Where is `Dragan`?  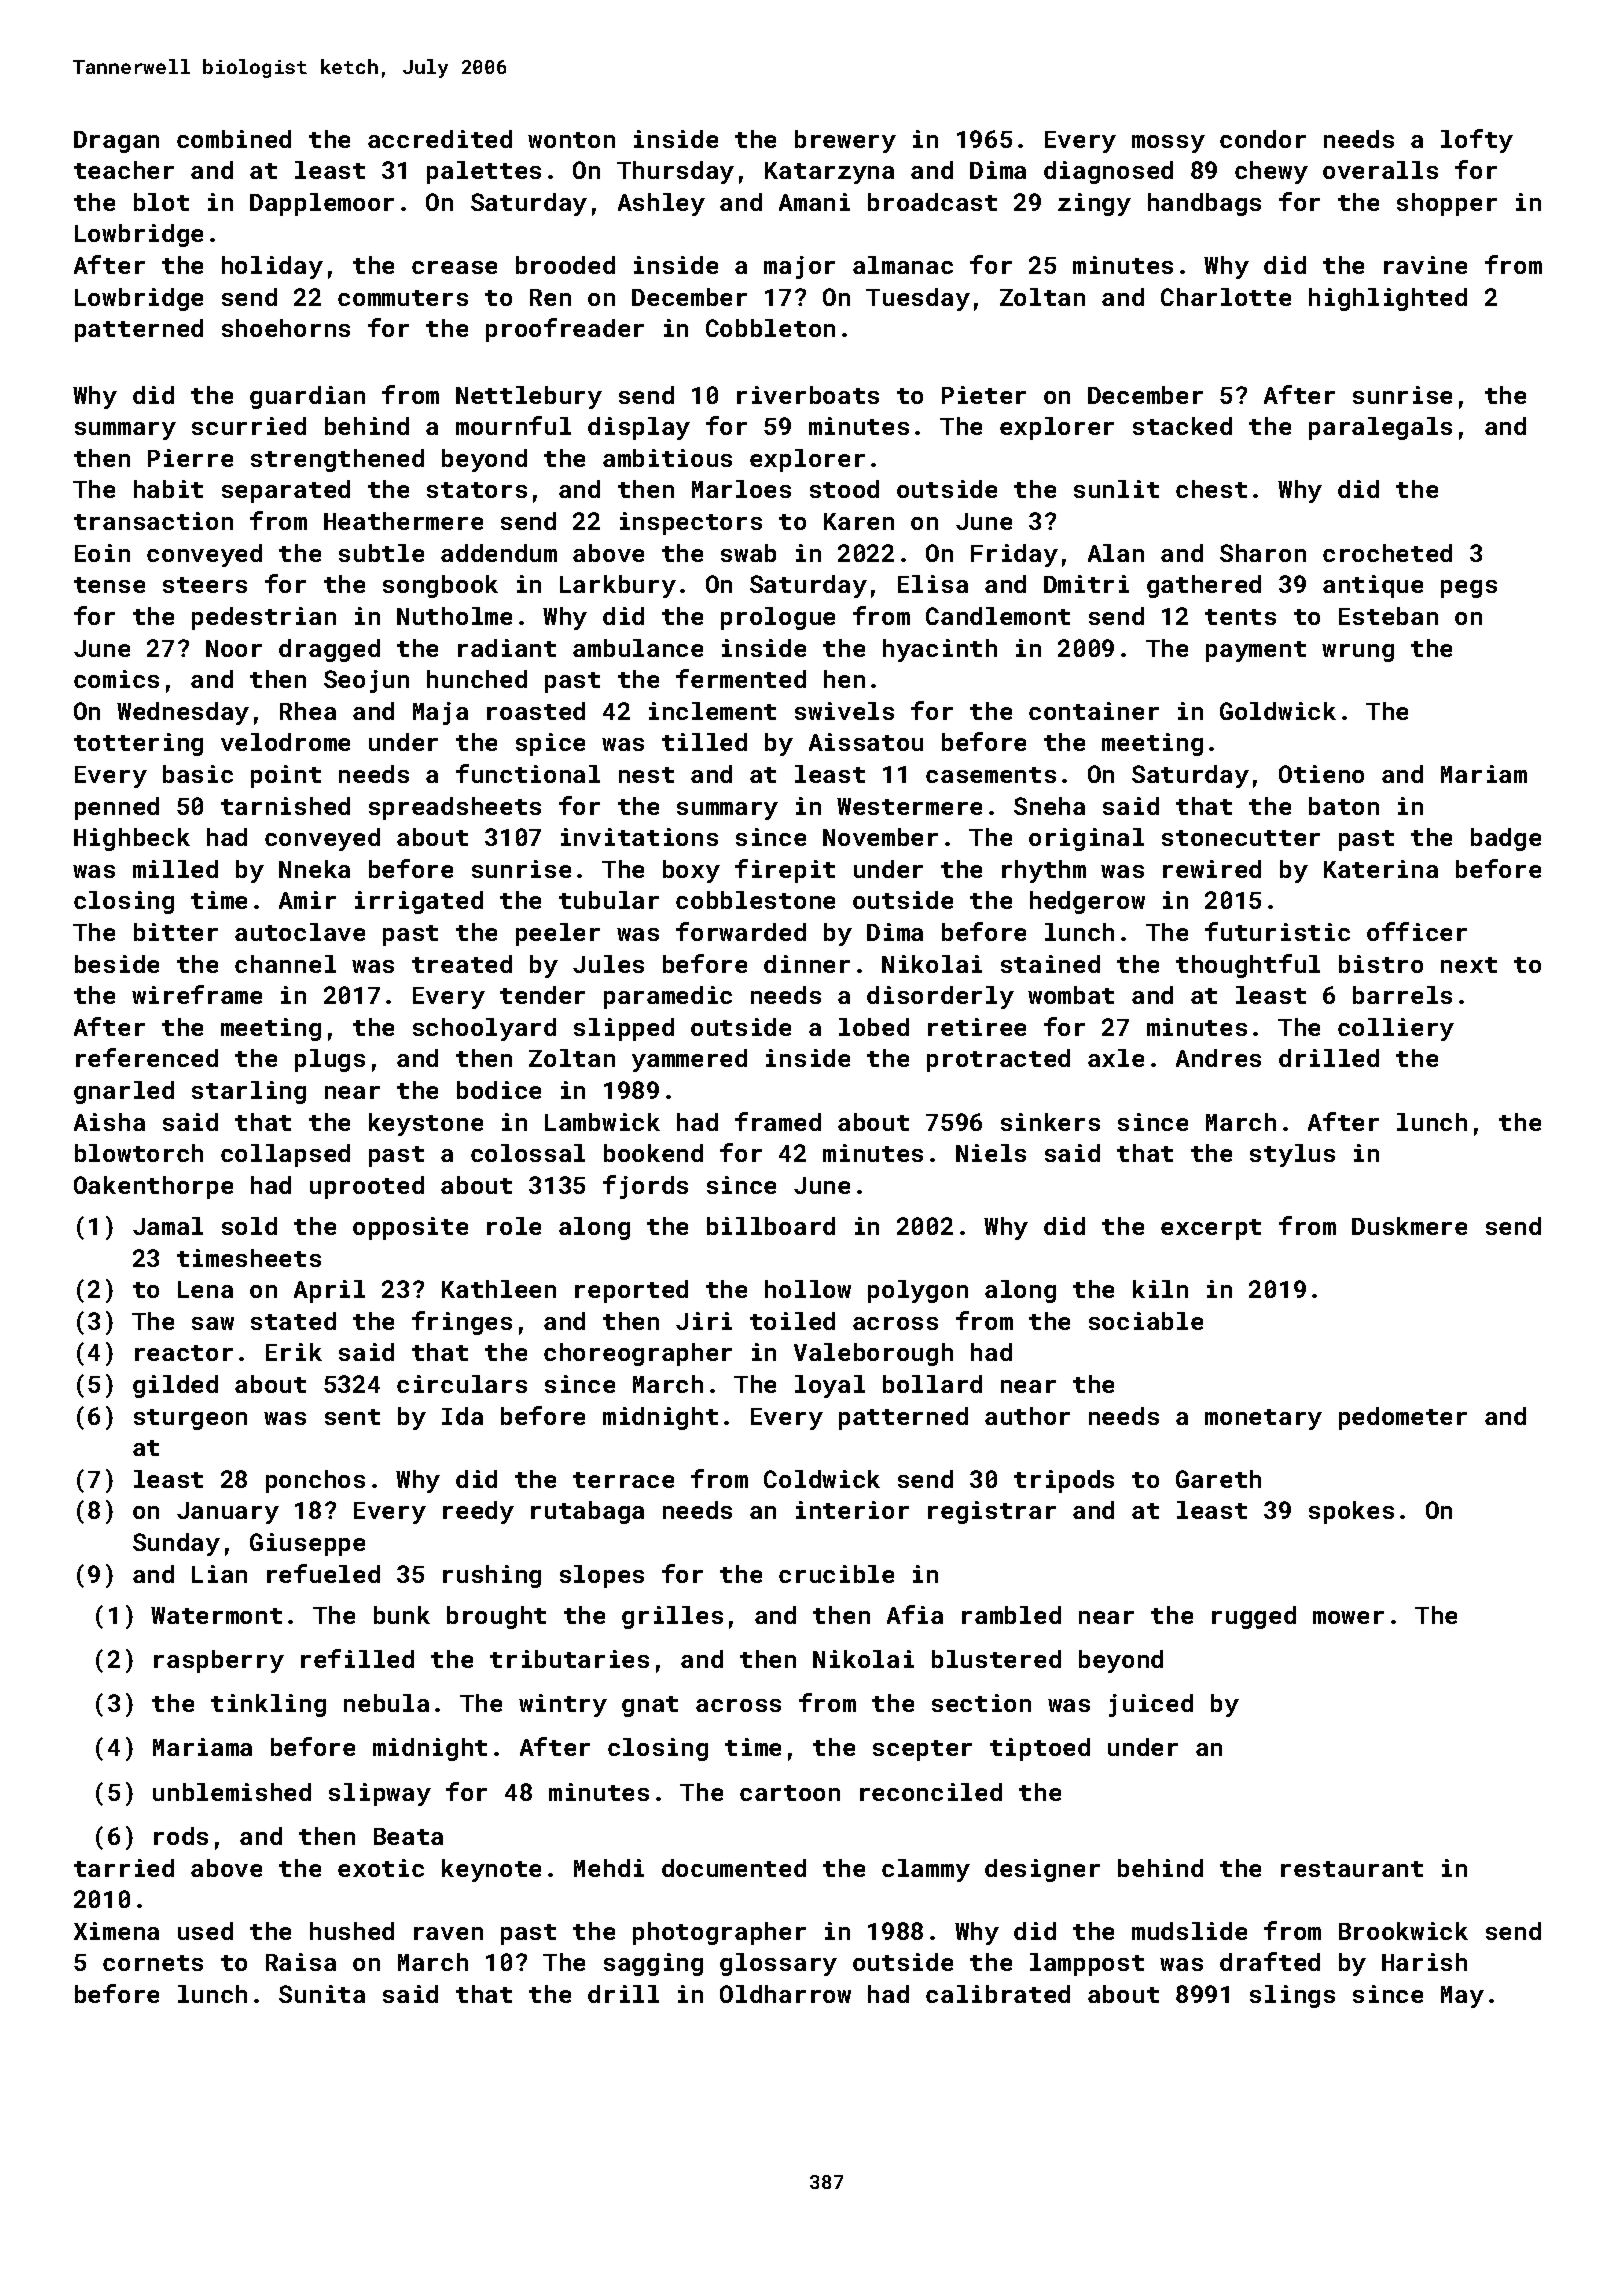 Dragan is located at coordinates (116, 142).
